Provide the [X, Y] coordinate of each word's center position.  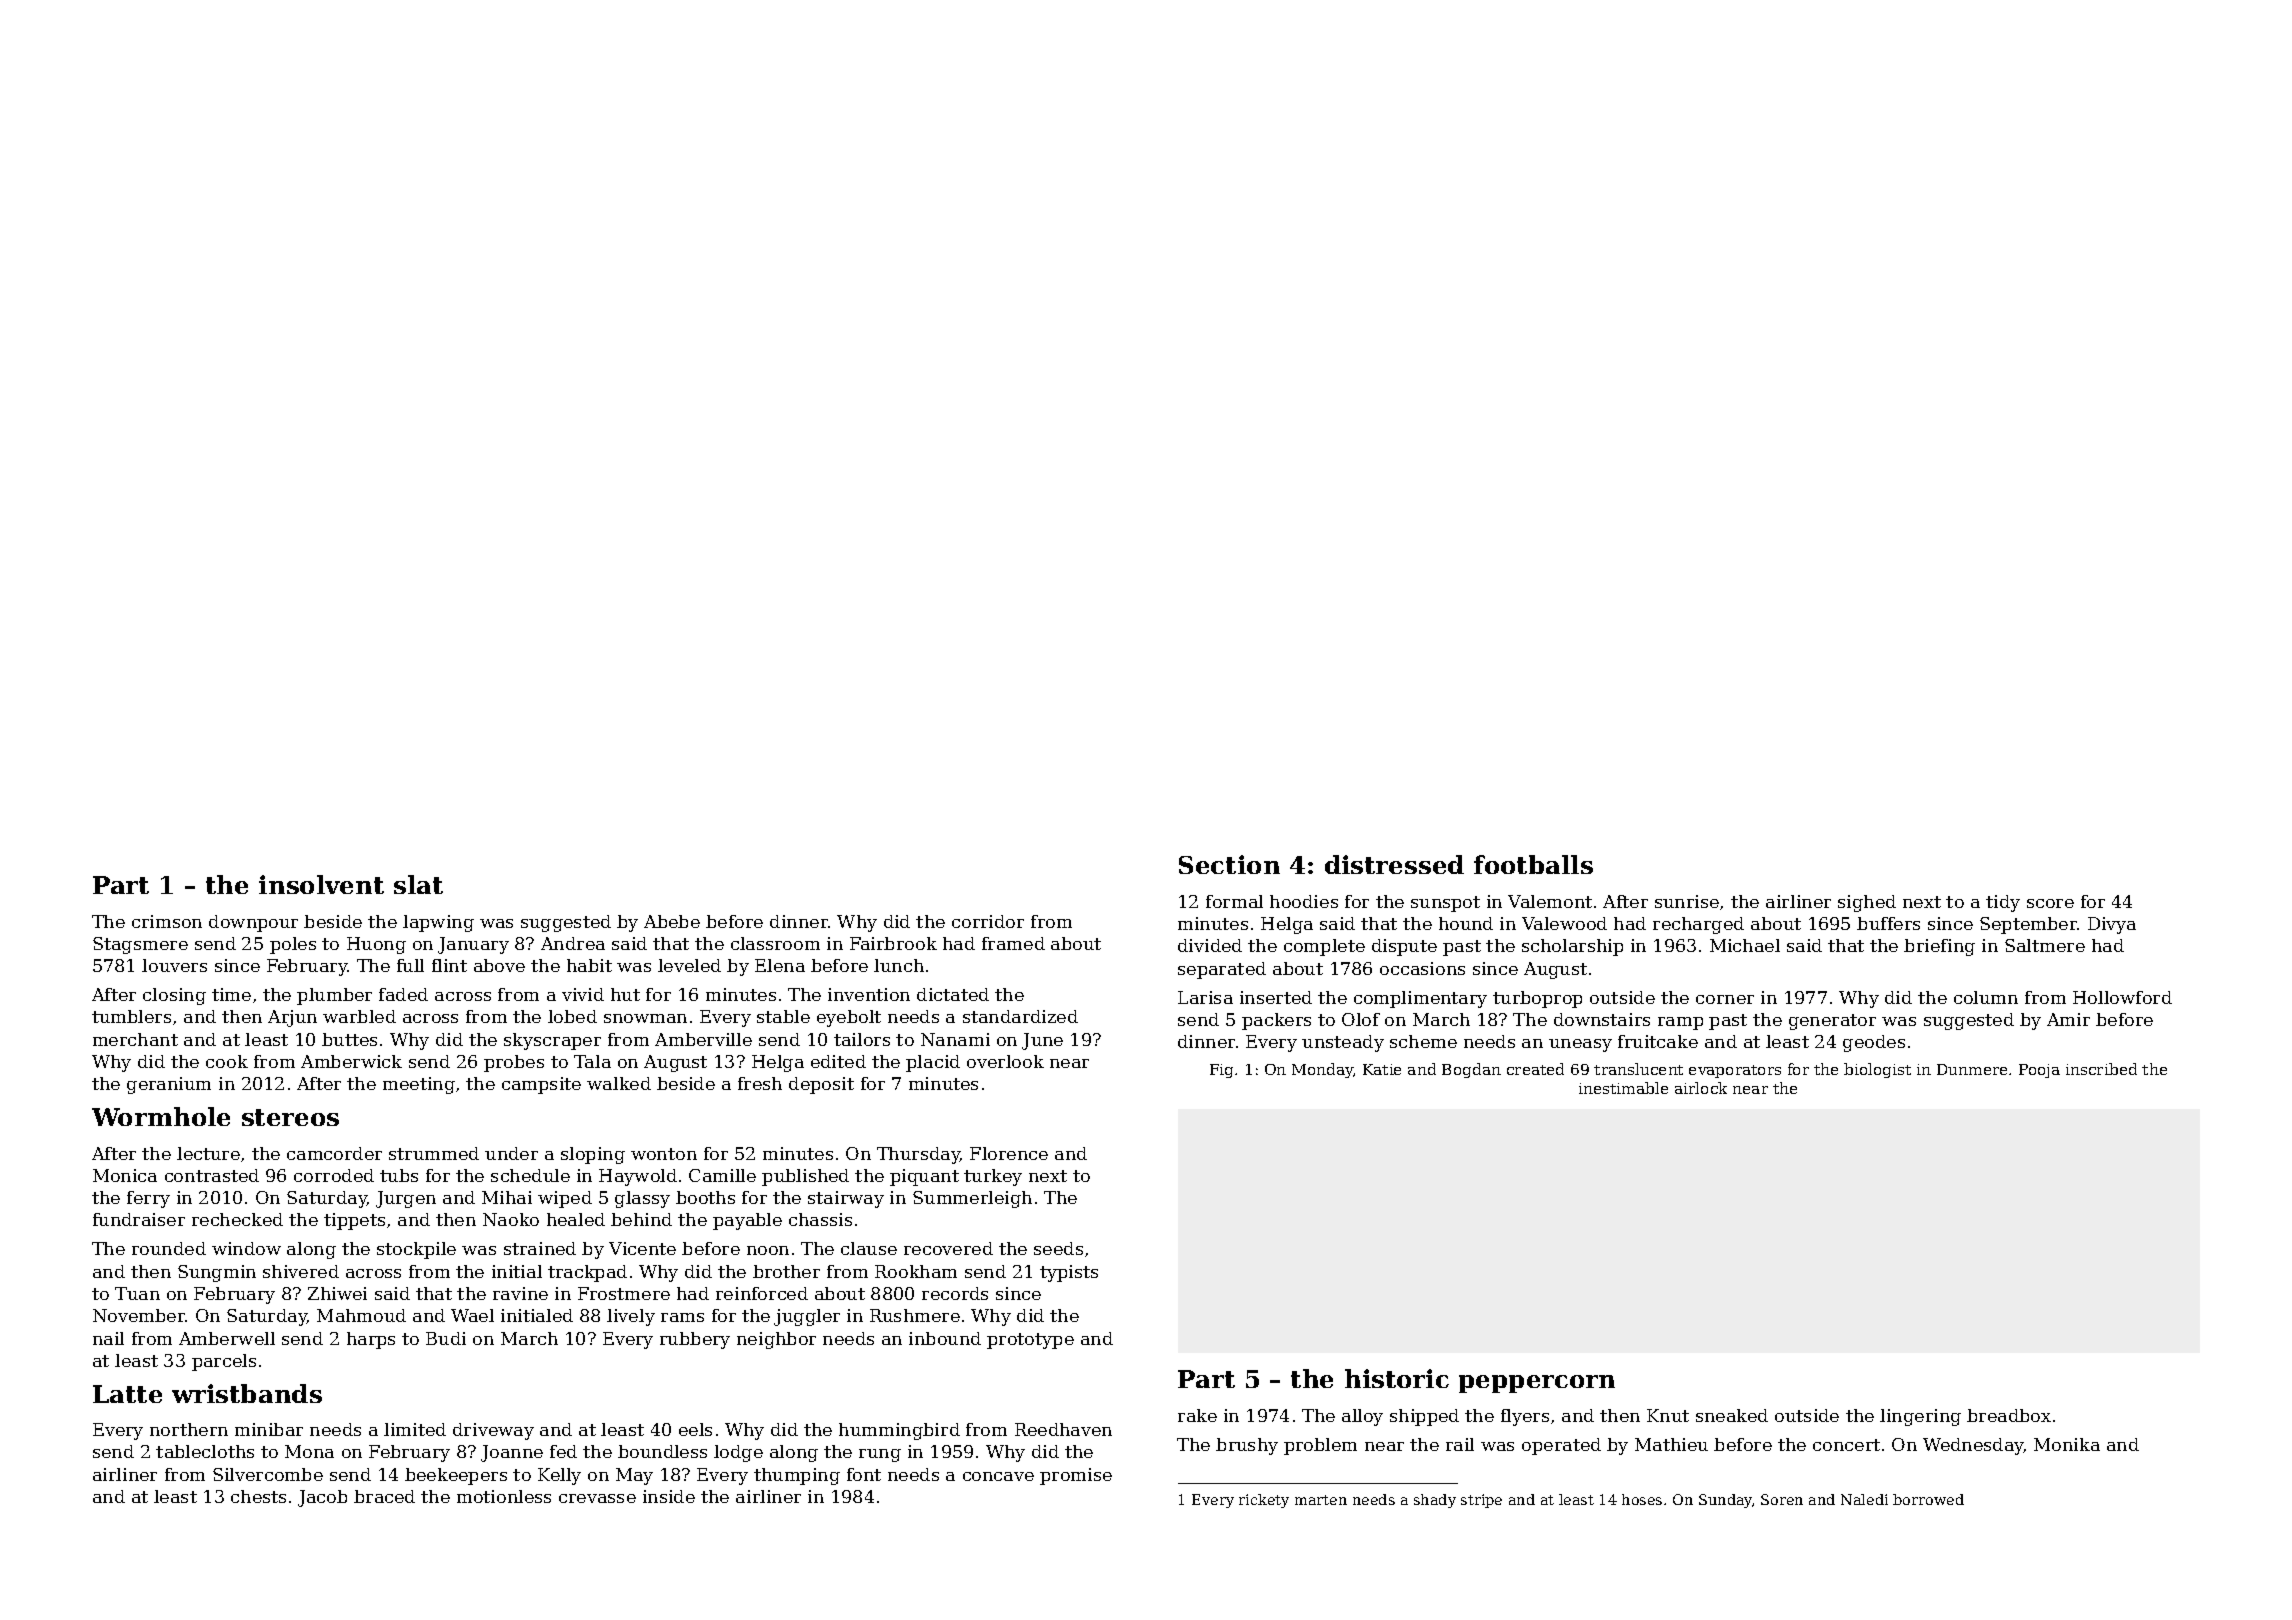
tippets [354, 1221]
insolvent [321, 884]
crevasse [597, 1498]
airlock [1701, 1088]
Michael [1745, 945]
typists [1069, 1273]
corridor [988, 921]
